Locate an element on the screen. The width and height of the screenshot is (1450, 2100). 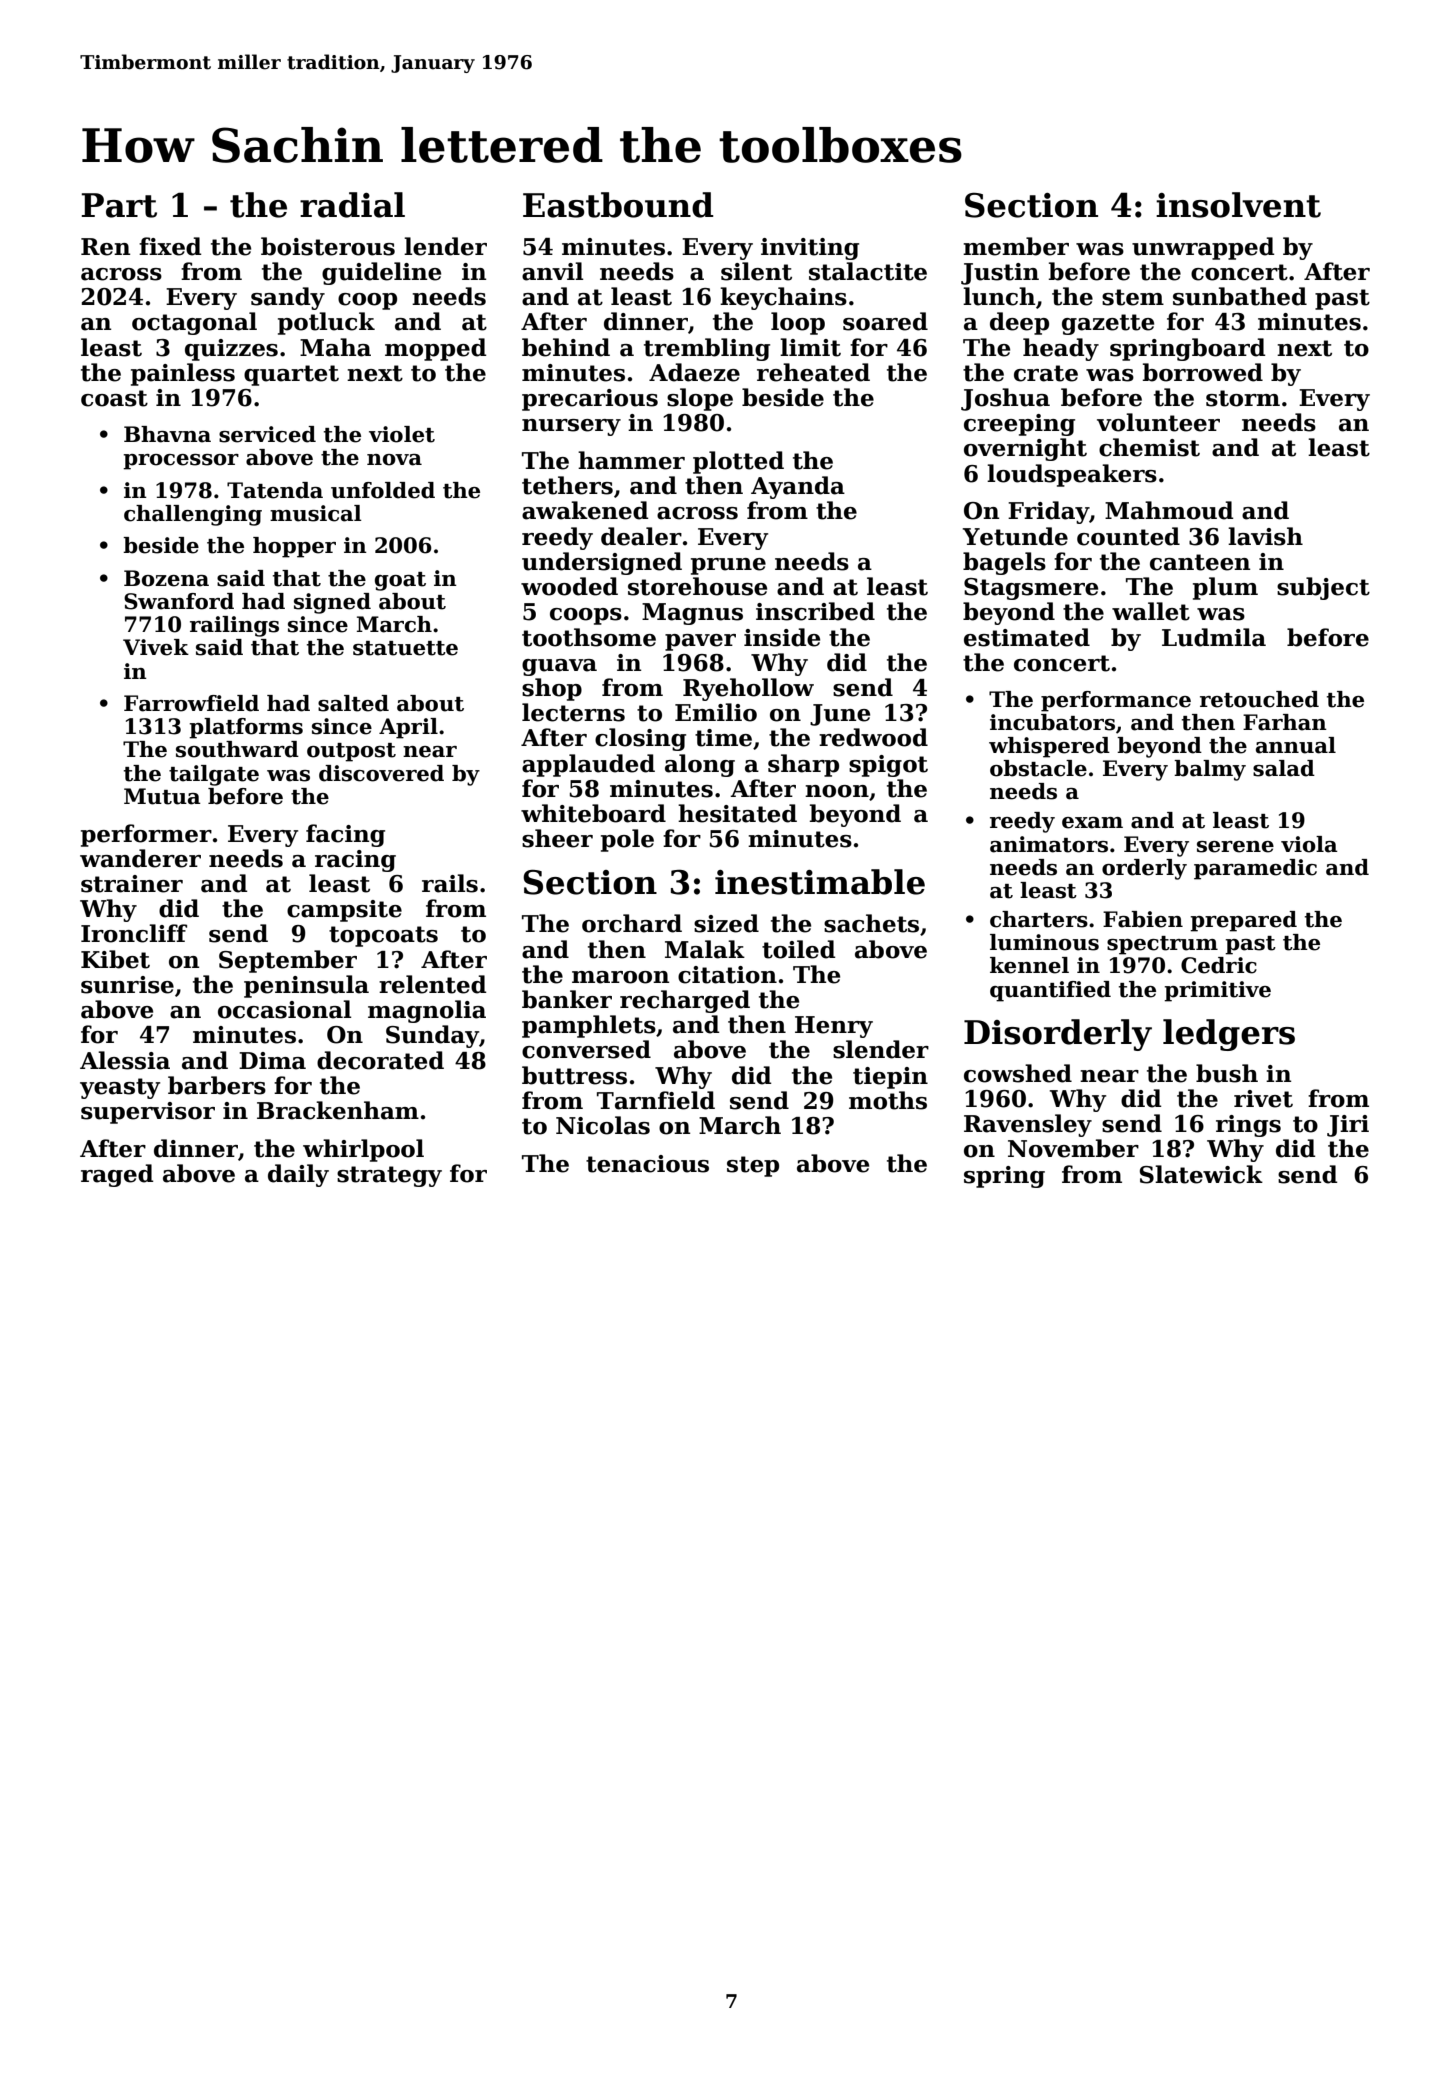
plum is located at coordinates (1225, 588).
